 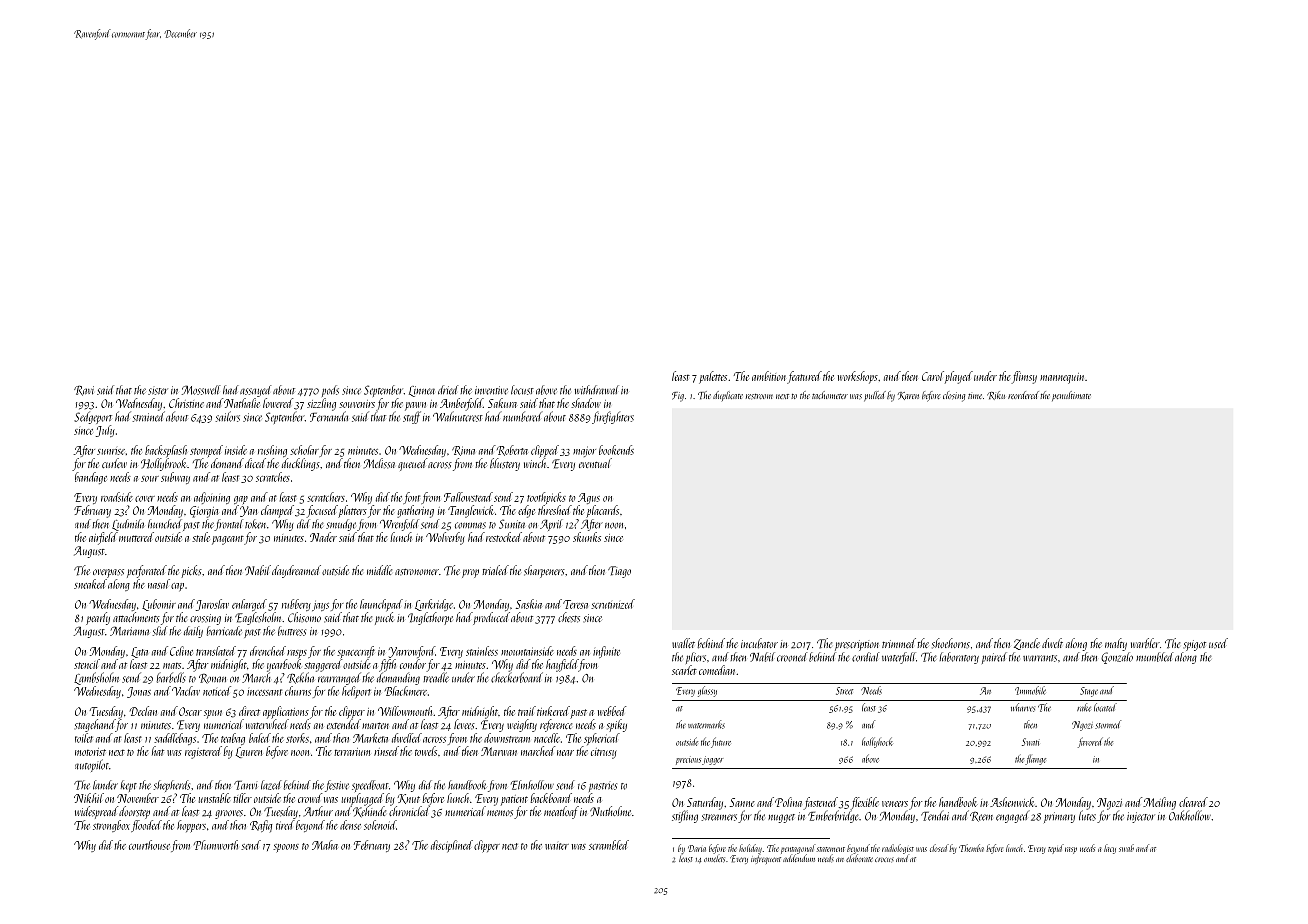 I want to click on Mosswell, so click(x=201, y=390).
